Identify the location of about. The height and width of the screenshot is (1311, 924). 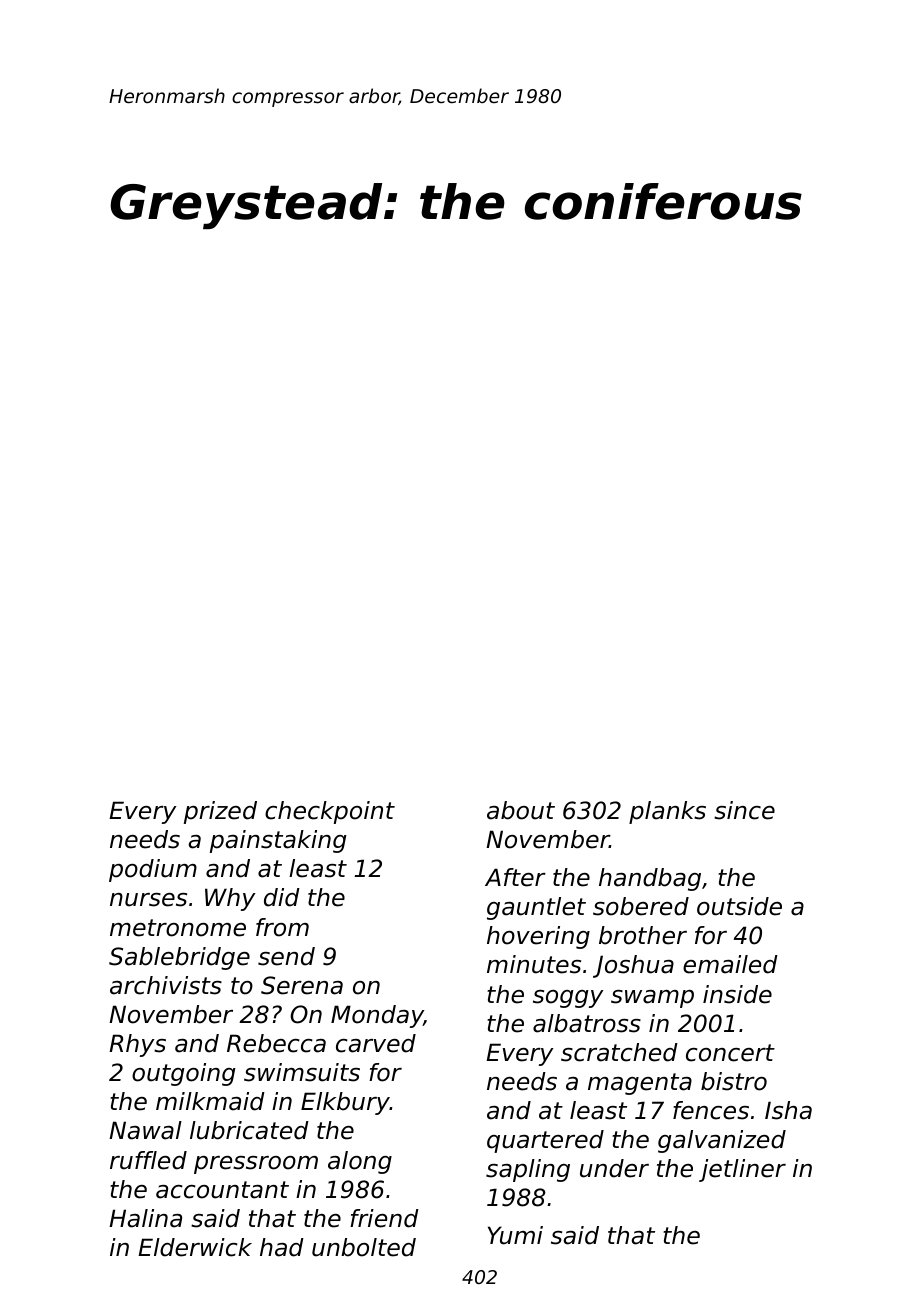
(521, 810).
